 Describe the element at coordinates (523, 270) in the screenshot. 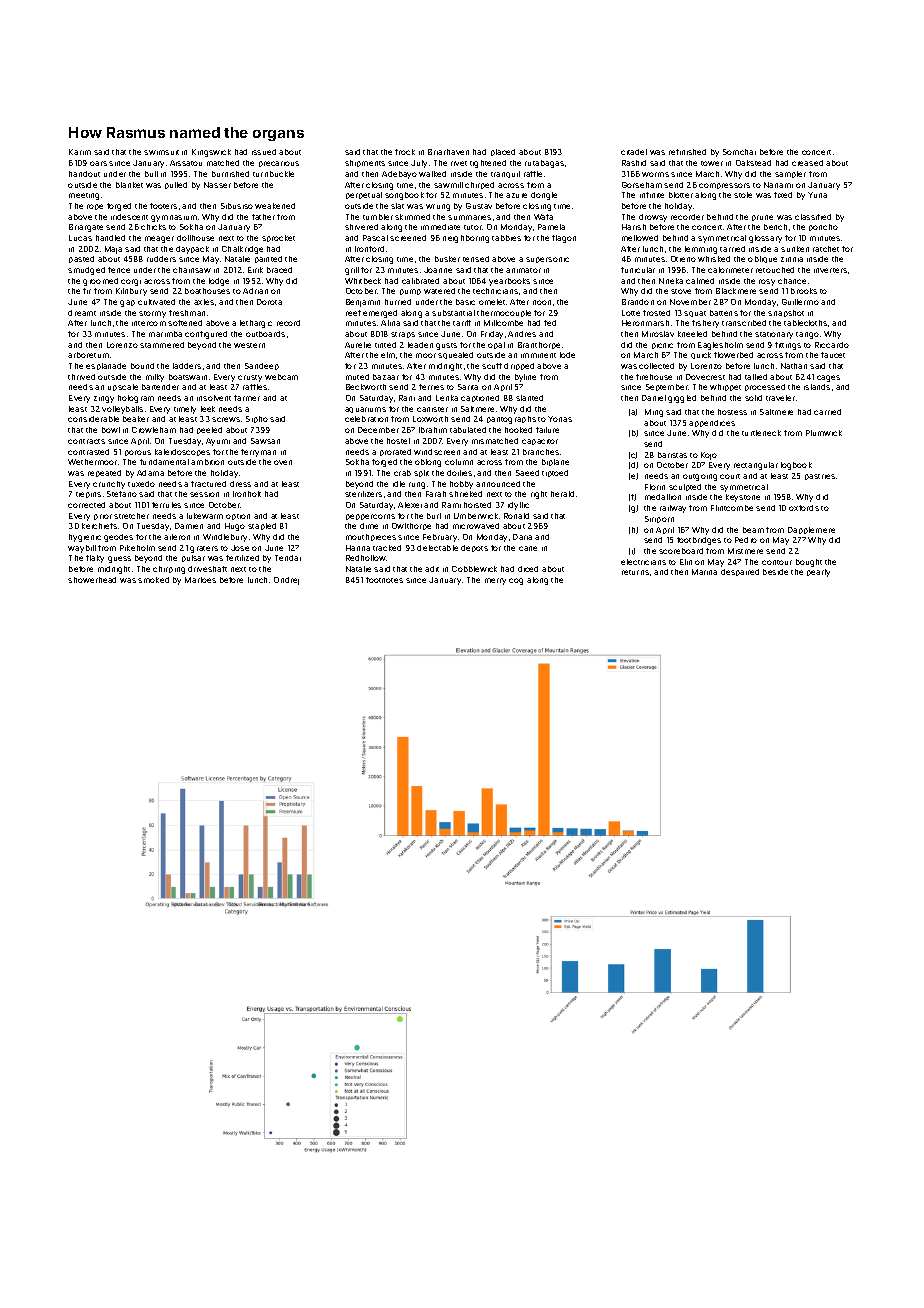

I see `animator` at that location.
